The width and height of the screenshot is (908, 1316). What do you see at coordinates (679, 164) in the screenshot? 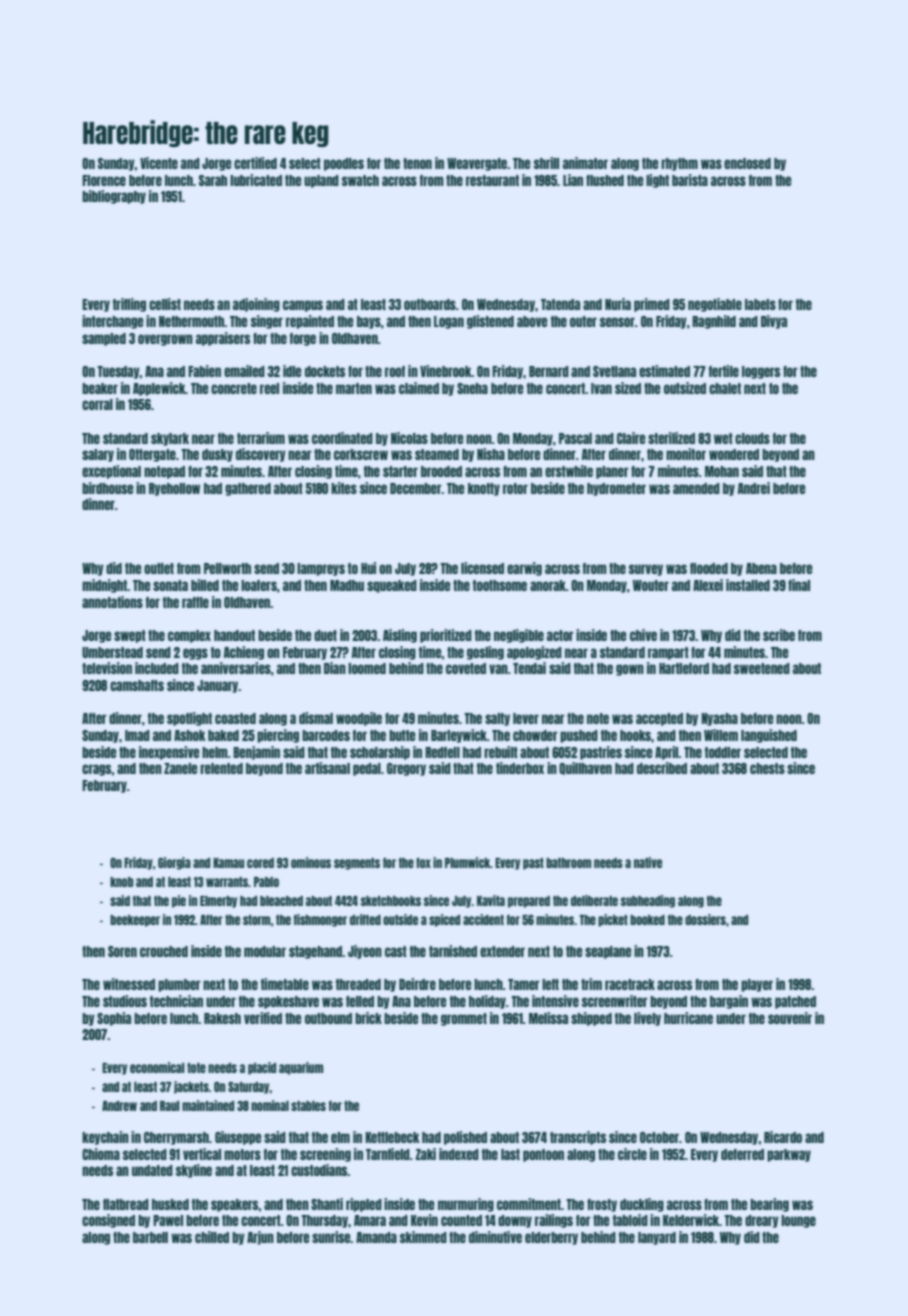
I see `rhythm` at bounding box center [679, 164].
